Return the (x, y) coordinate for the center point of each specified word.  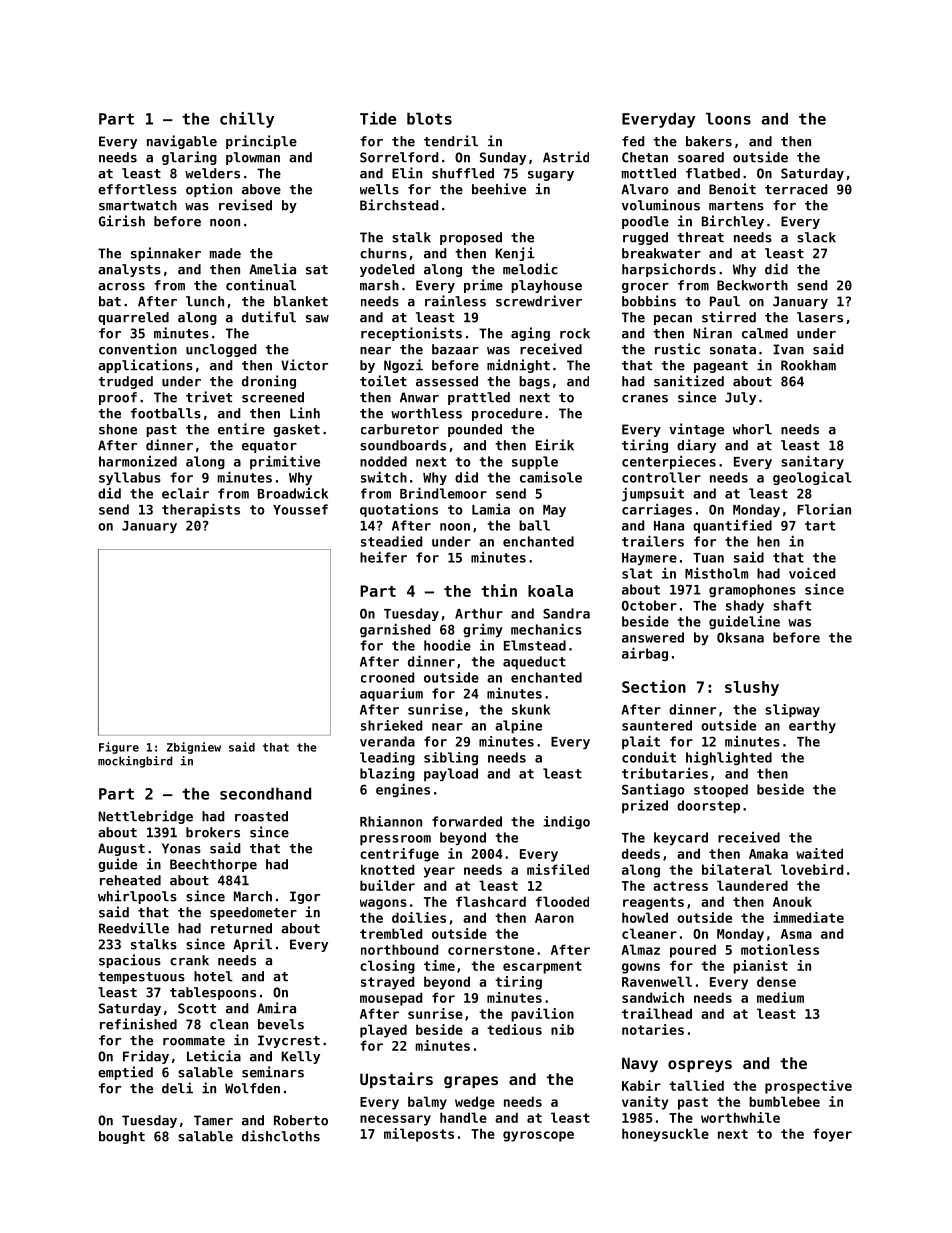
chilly (247, 120)
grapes (471, 1082)
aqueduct (534, 663)
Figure (119, 748)
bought (122, 1137)
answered (653, 637)
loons (728, 118)
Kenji (515, 254)
